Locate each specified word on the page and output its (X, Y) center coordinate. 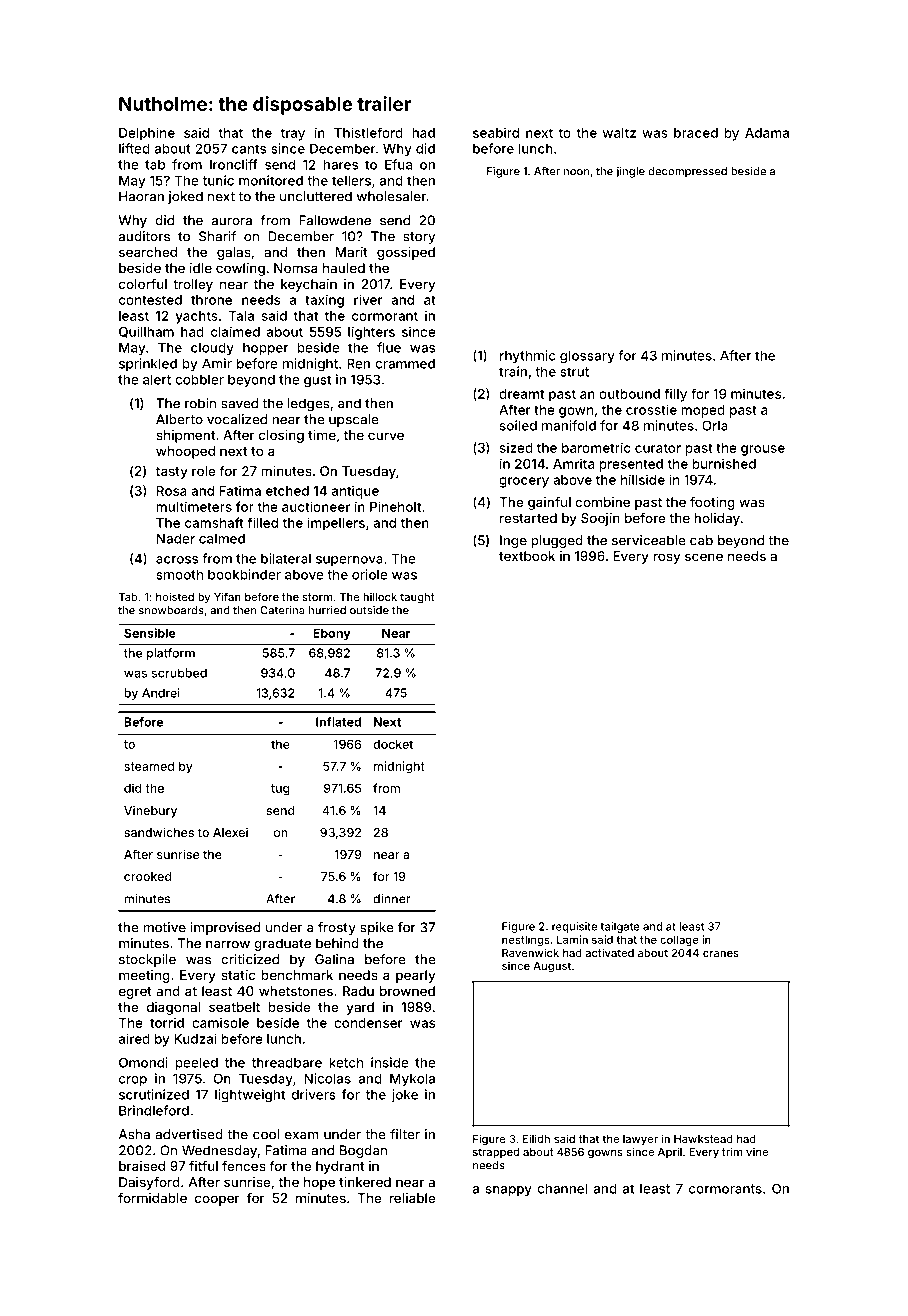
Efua (398, 164)
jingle (630, 172)
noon (576, 172)
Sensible (150, 633)
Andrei (161, 693)
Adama (767, 133)
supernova (349, 561)
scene (704, 557)
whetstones (296, 991)
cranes (721, 954)
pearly (415, 976)
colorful (143, 284)
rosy (666, 558)
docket (393, 744)
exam (302, 1136)
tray (293, 134)
